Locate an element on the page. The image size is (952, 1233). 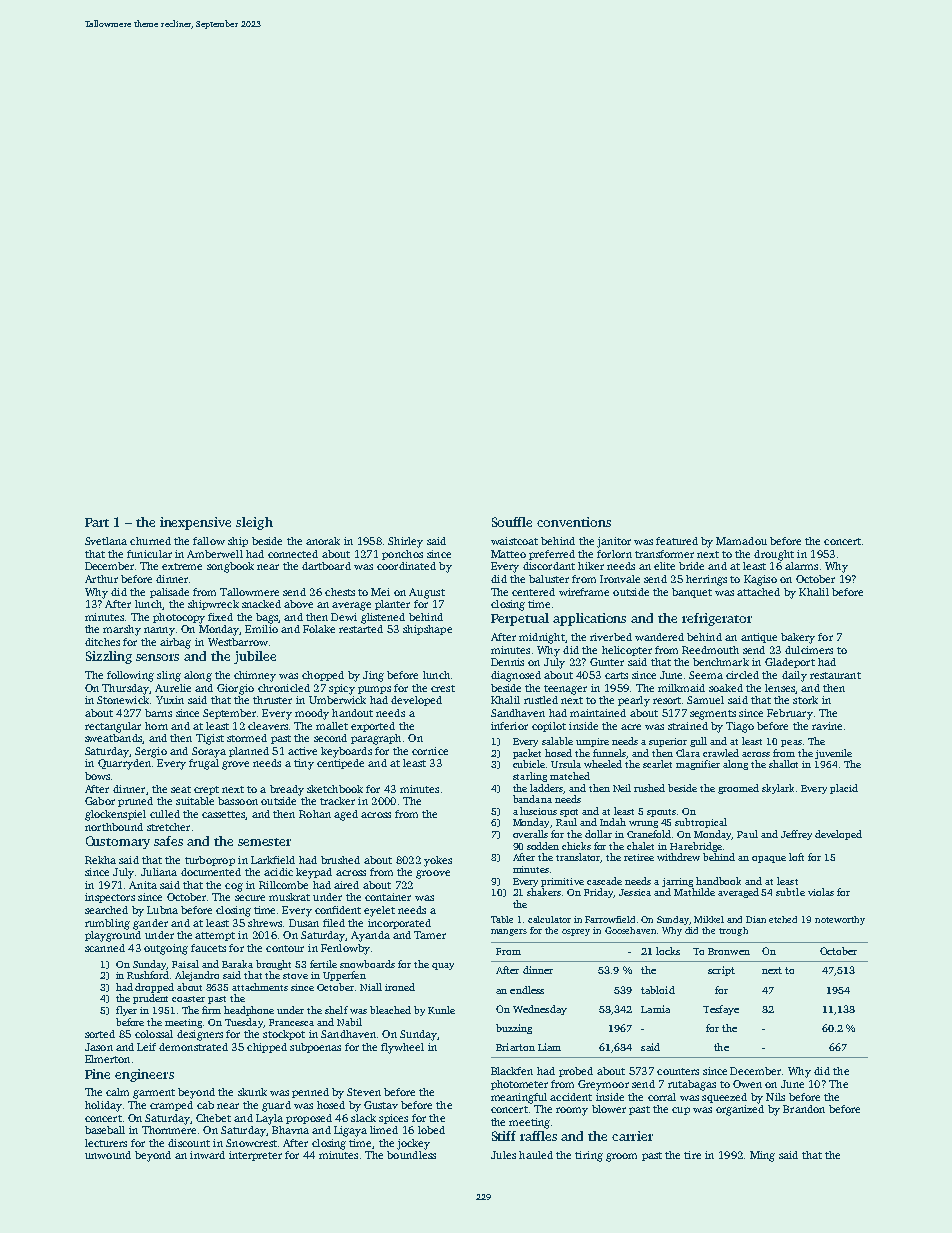
barns is located at coordinates (158, 713).
